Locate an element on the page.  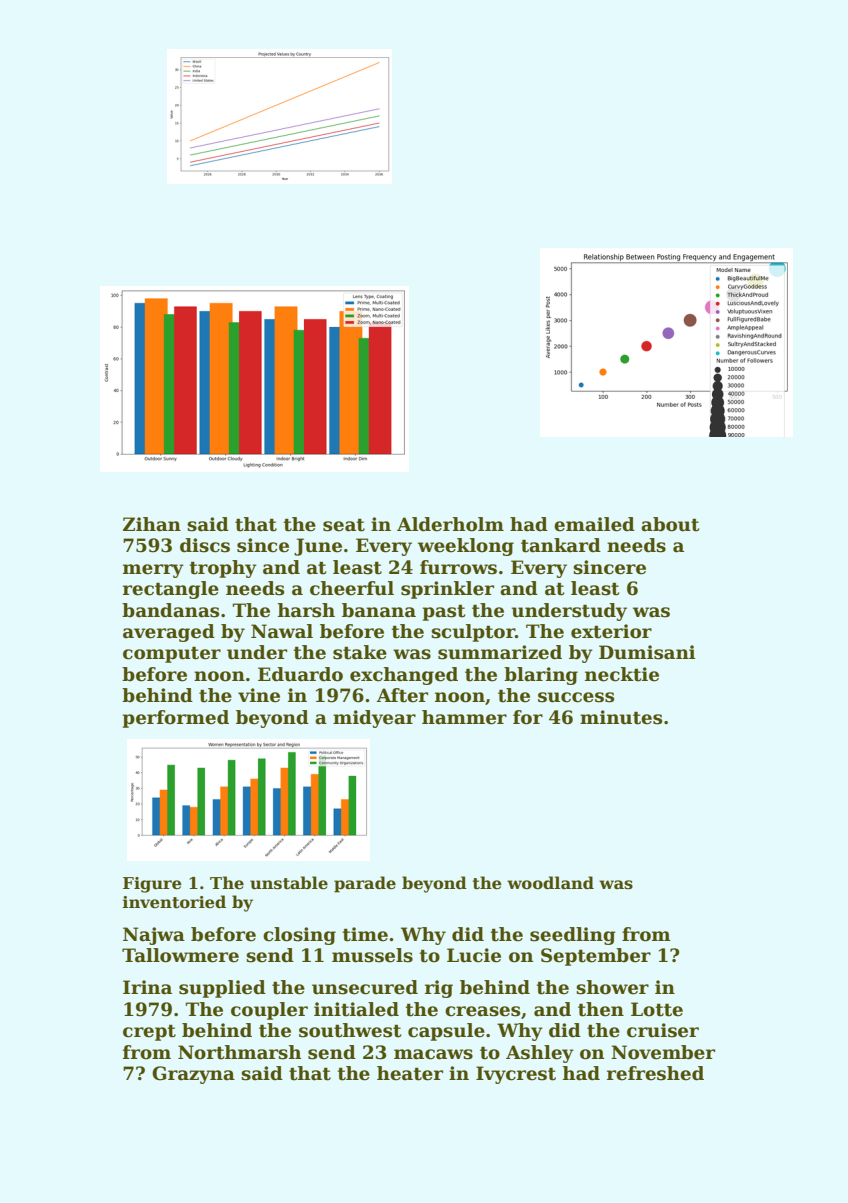
unstable is located at coordinates (289, 883).
